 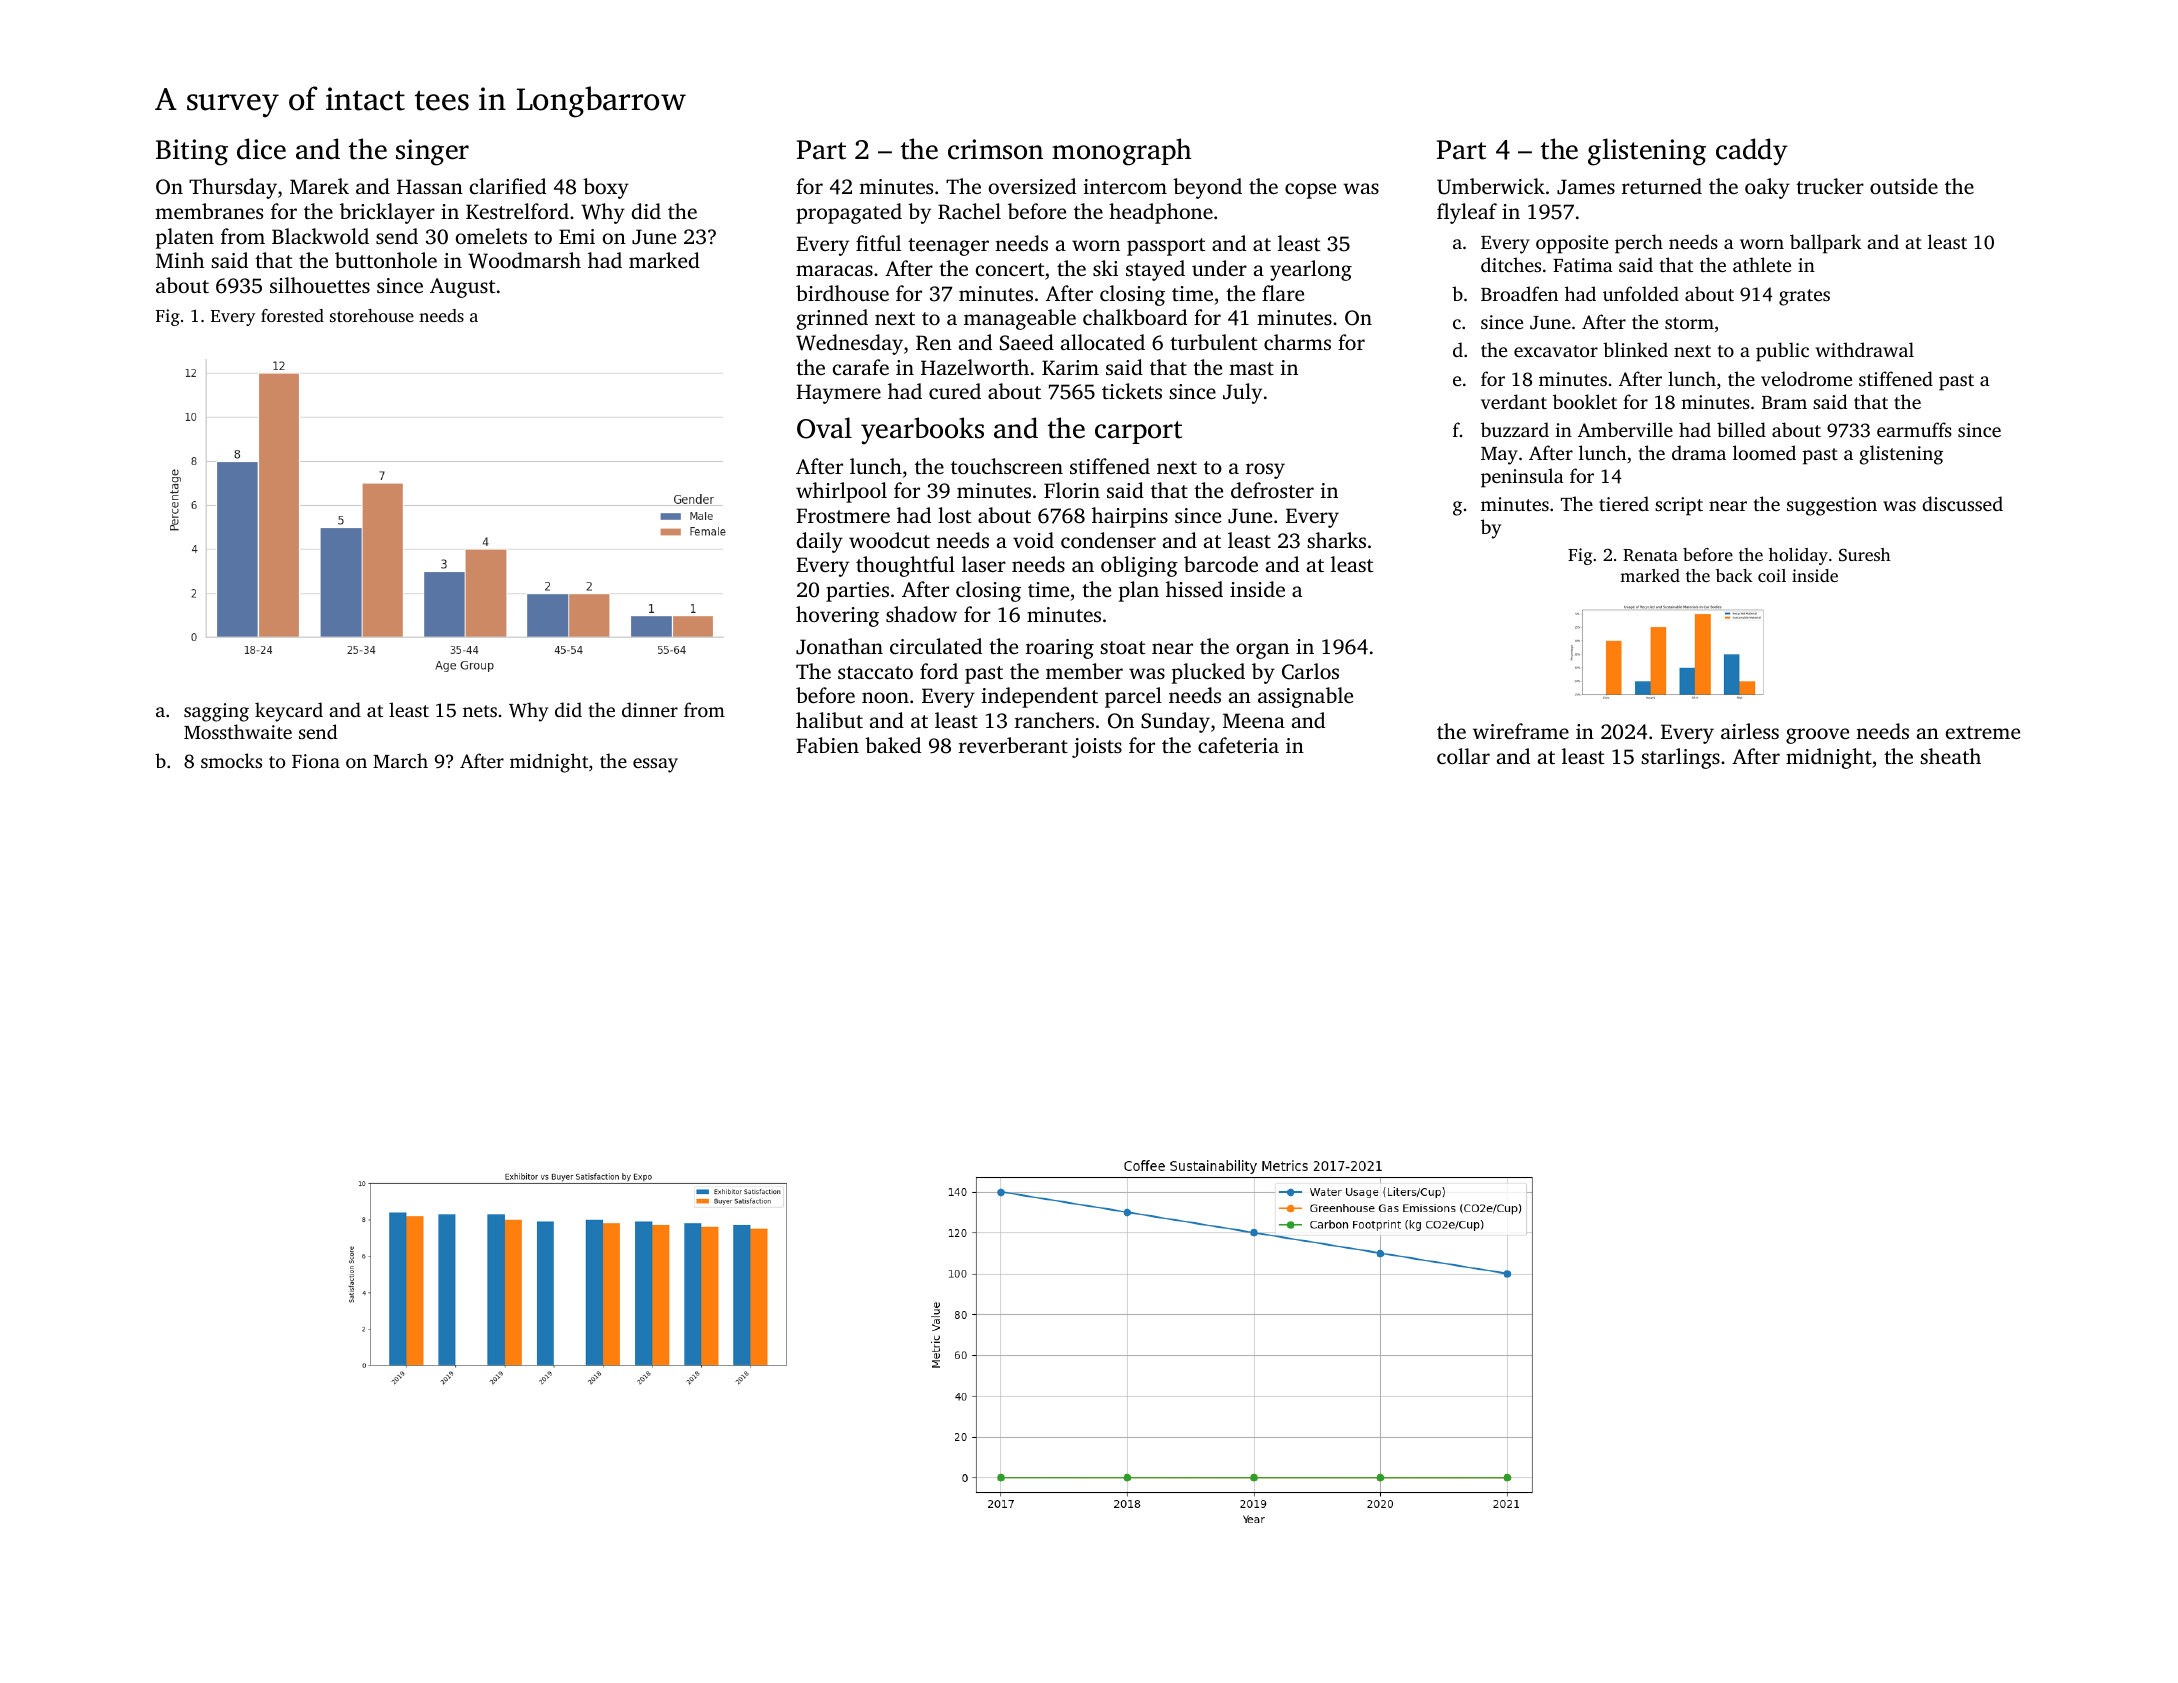 What do you see at coordinates (1772, 575) in the screenshot?
I see `coil` at bounding box center [1772, 575].
